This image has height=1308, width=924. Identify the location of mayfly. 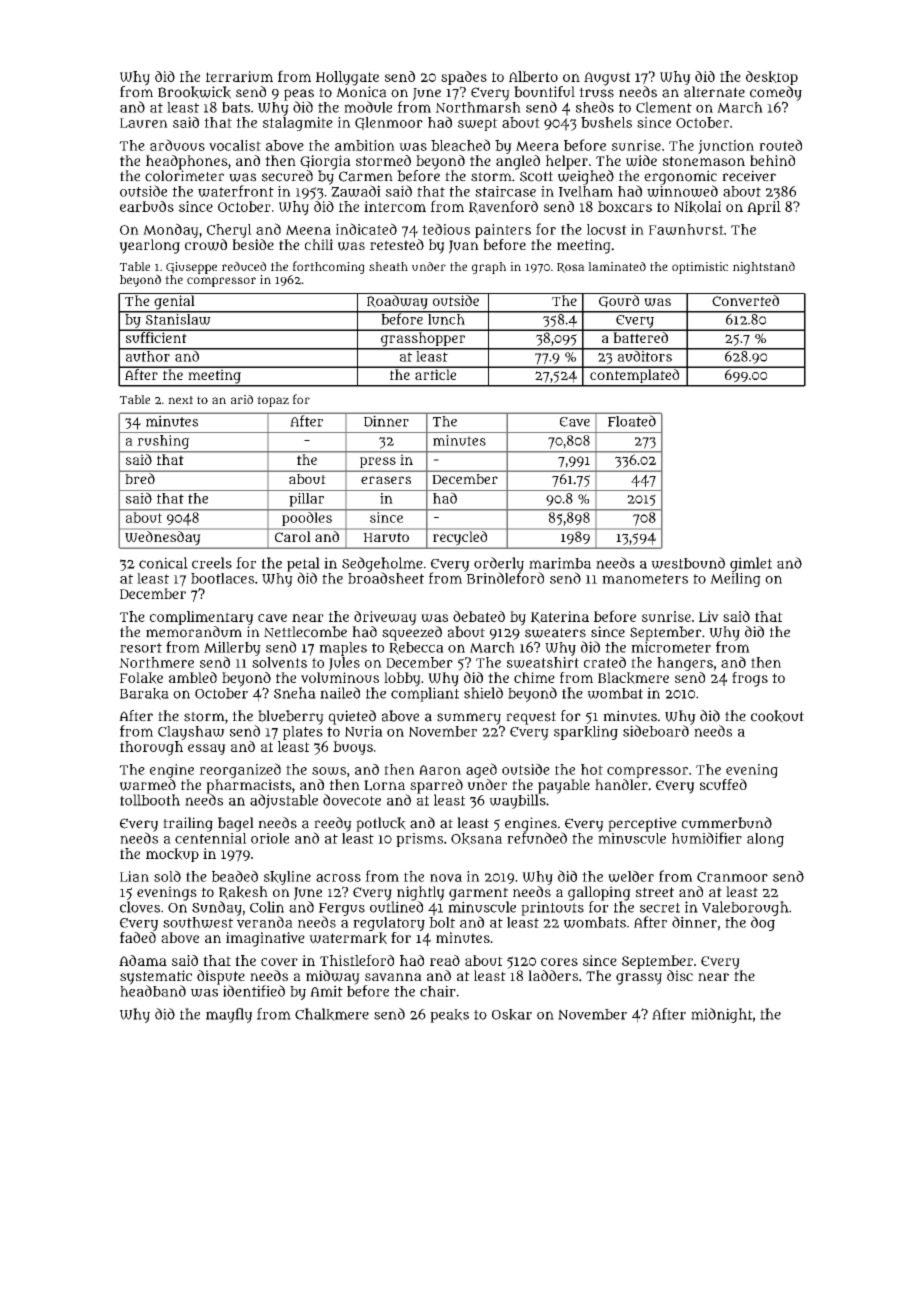
(229, 1015).
